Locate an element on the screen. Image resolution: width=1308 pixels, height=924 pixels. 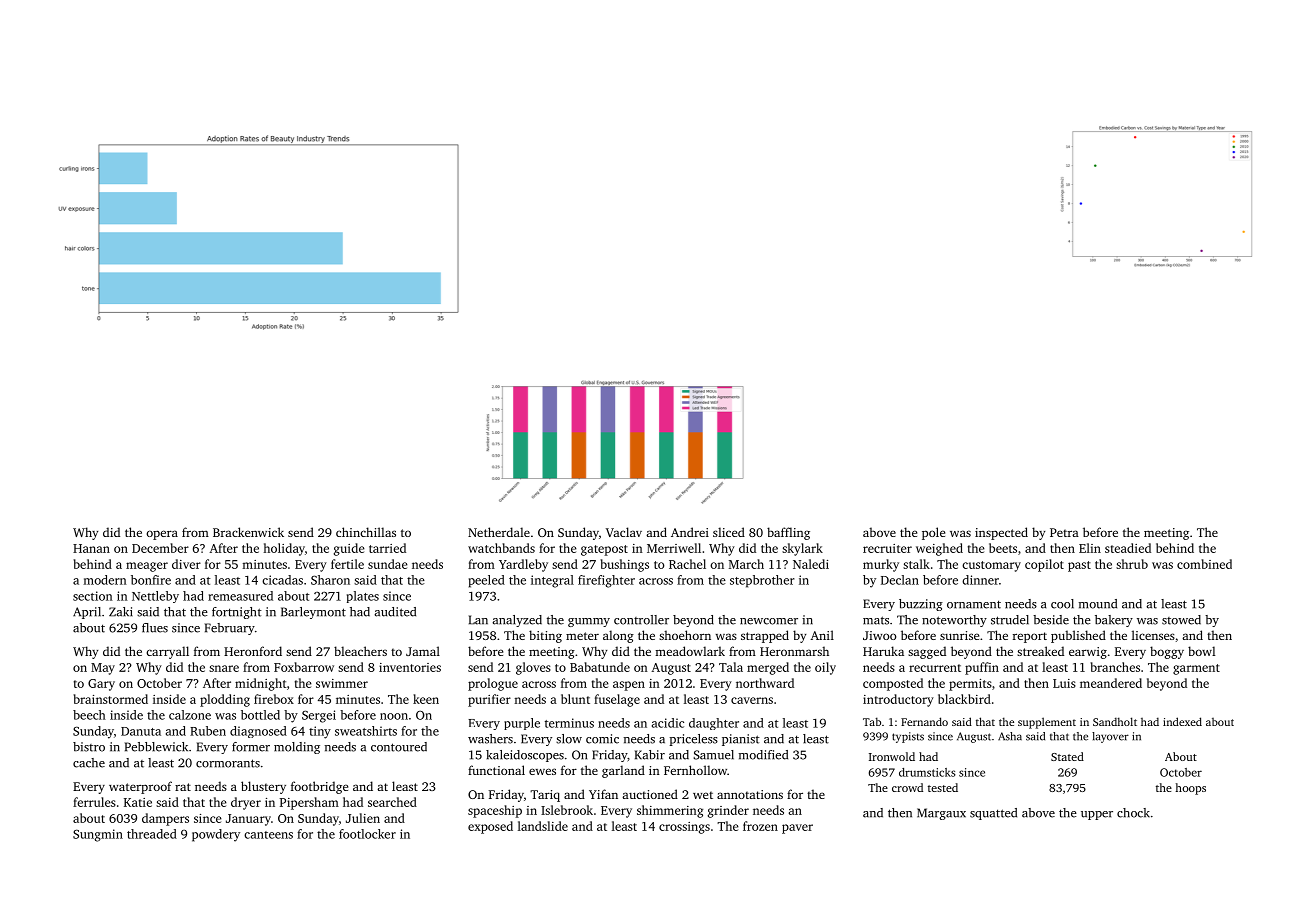
Sungmin is located at coordinates (98, 835).
